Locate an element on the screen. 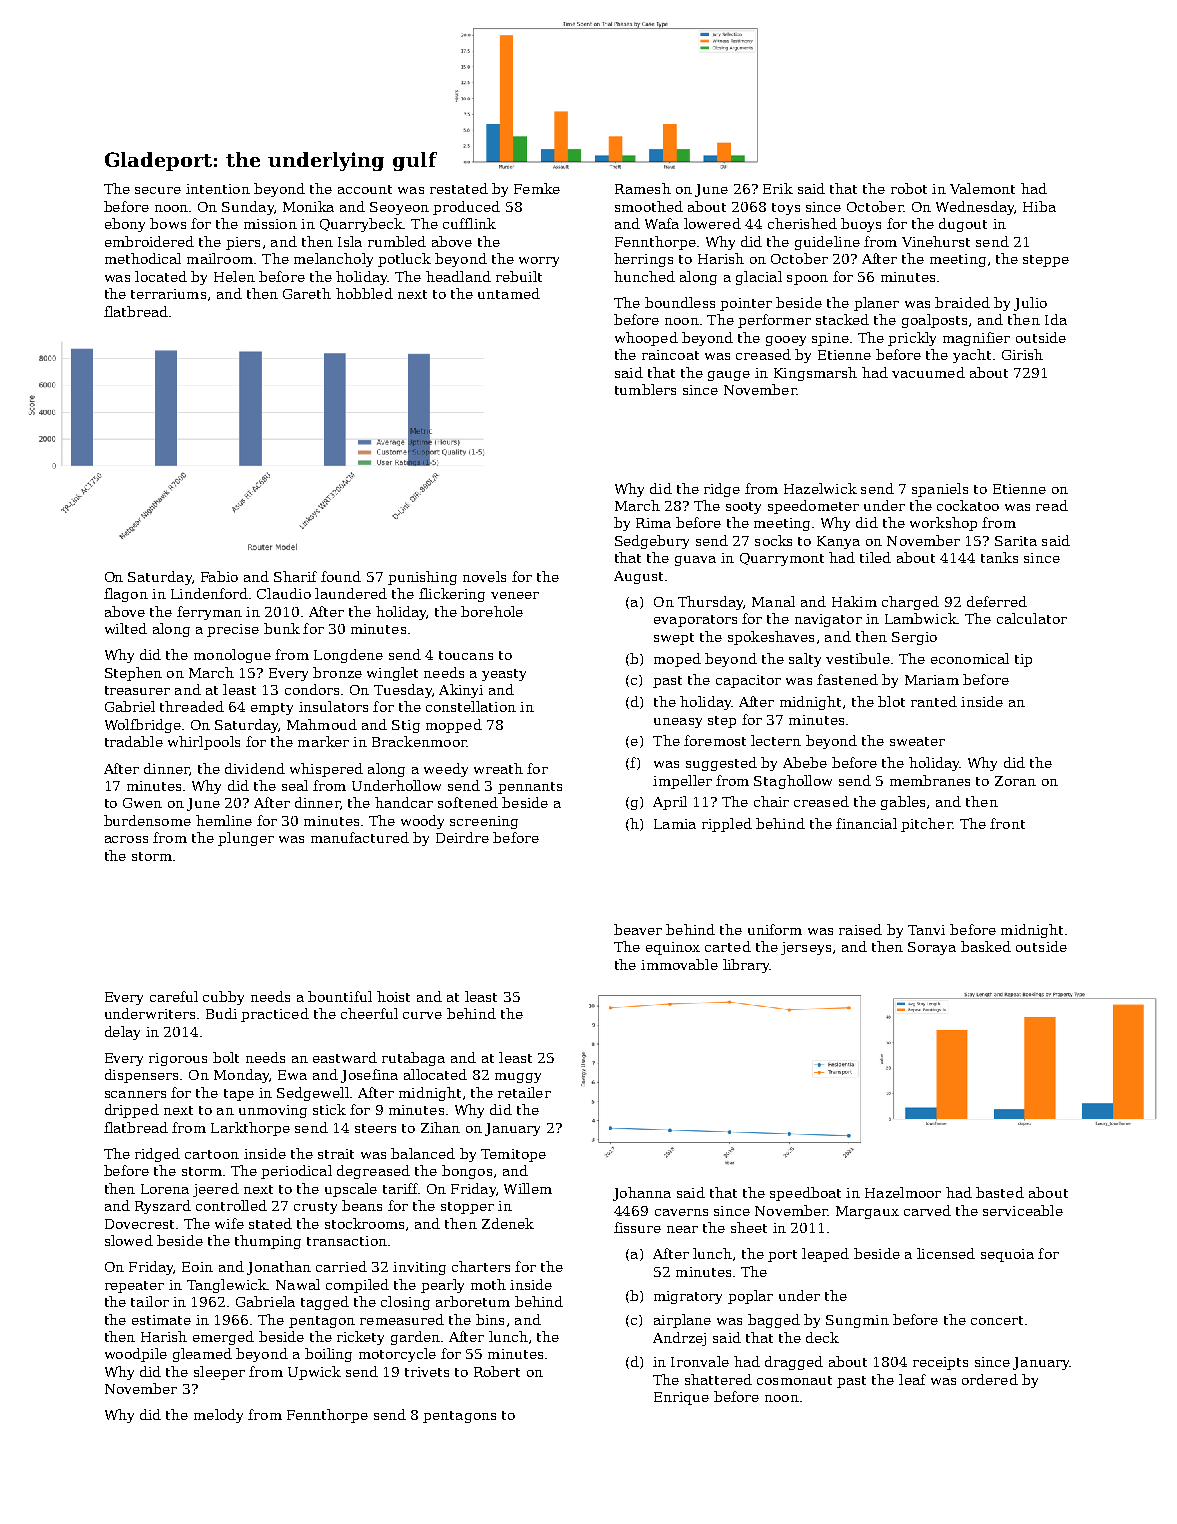 The width and height of the screenshot is (1177, 1524). wreath is located at coordinates (498, 768).
